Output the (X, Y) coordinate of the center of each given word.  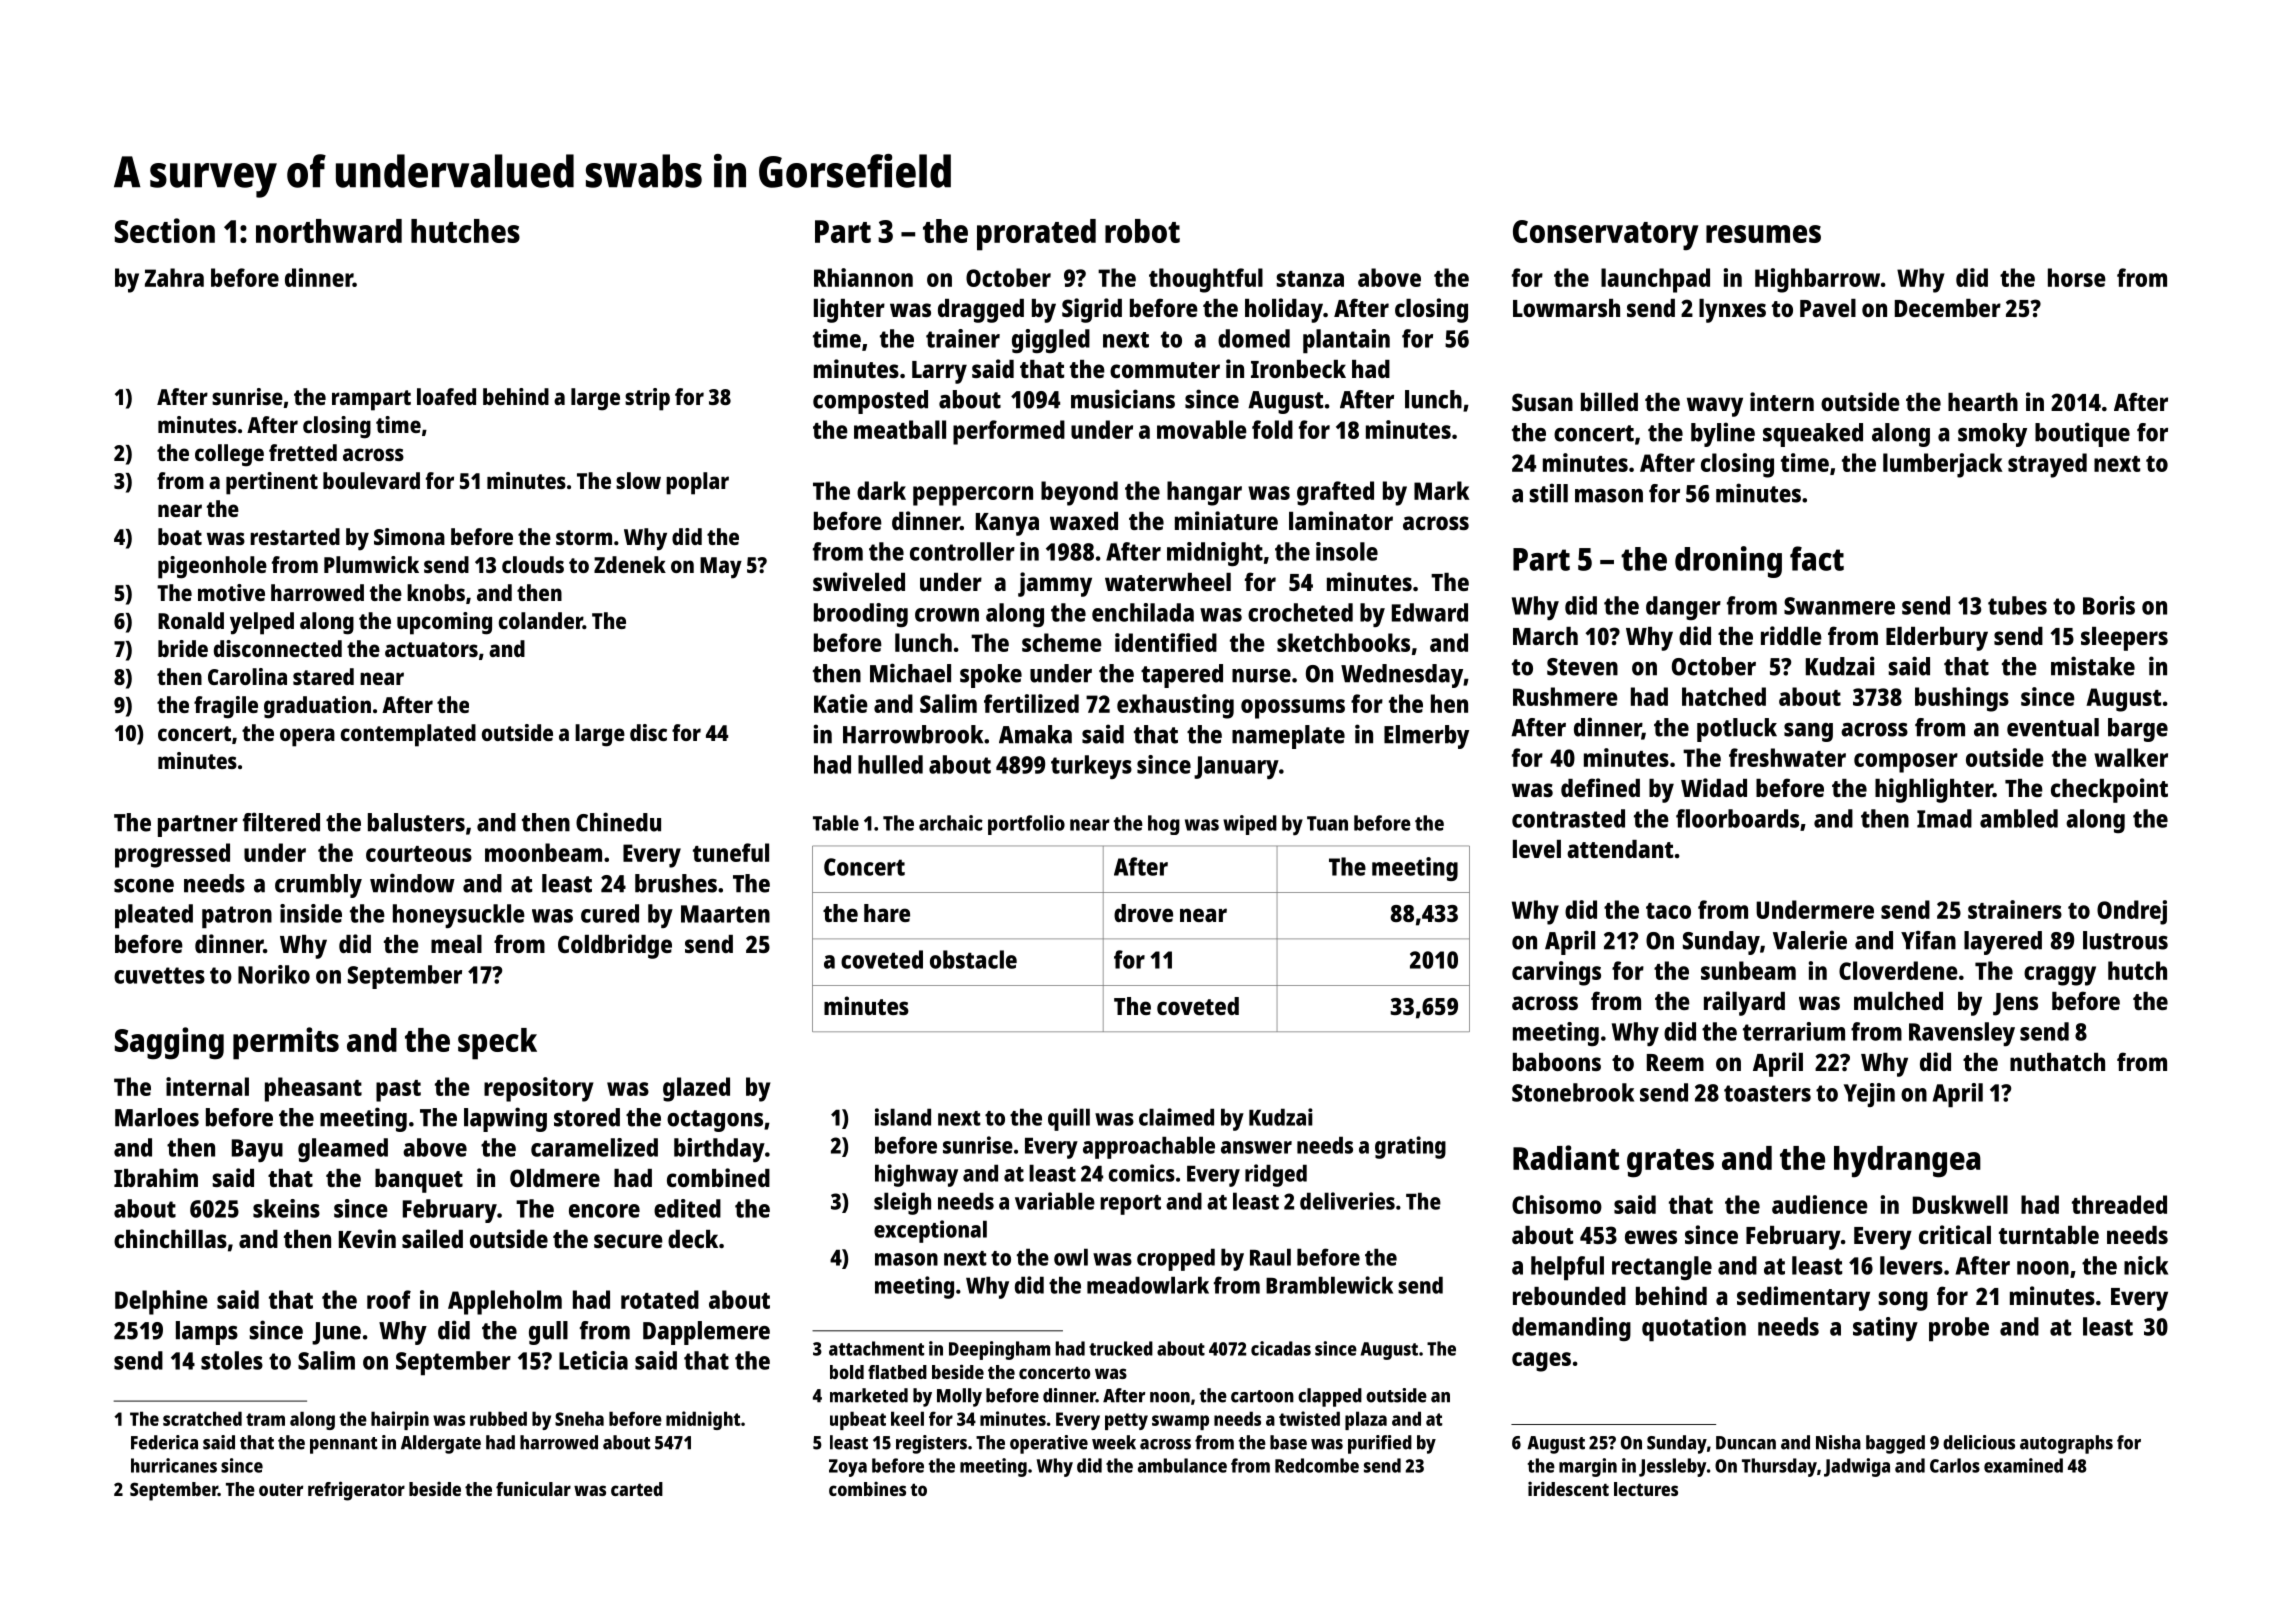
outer (281, 1489)
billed (1609, 401)
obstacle (973, 959)
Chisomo (1557, 1204)
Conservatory (1605, 235)
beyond (1079, 493)
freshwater (1787, 757)
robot (1142, 231)
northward (329, 231)
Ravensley (1962, 1034)
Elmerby (1426, 737)
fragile (226, 707)
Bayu (257, 1150)
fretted (303, 452)
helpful (1567, 1268)
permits (286, 1043)
